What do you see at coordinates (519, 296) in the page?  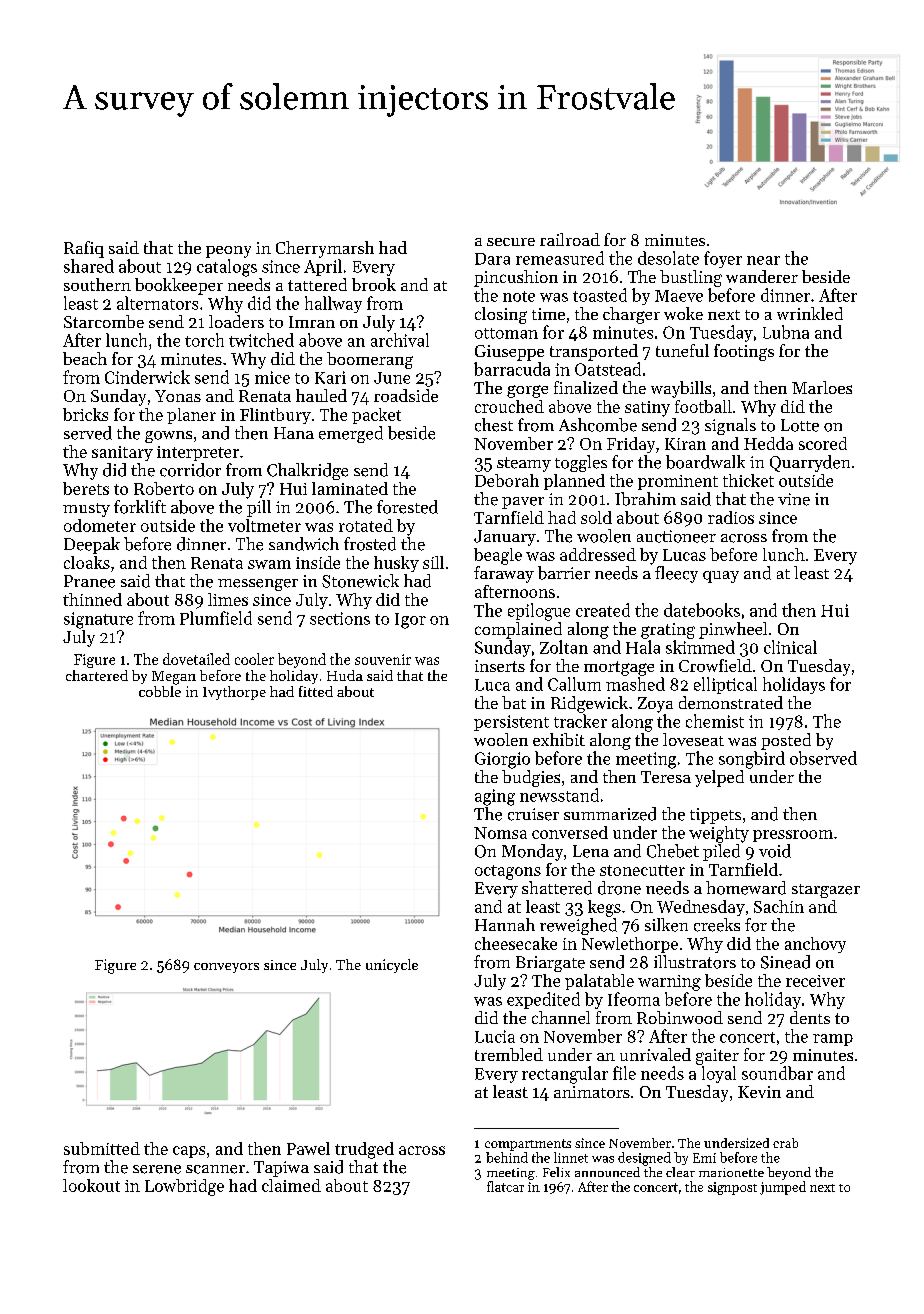 I see `note` at bounding box center [519, 296].
